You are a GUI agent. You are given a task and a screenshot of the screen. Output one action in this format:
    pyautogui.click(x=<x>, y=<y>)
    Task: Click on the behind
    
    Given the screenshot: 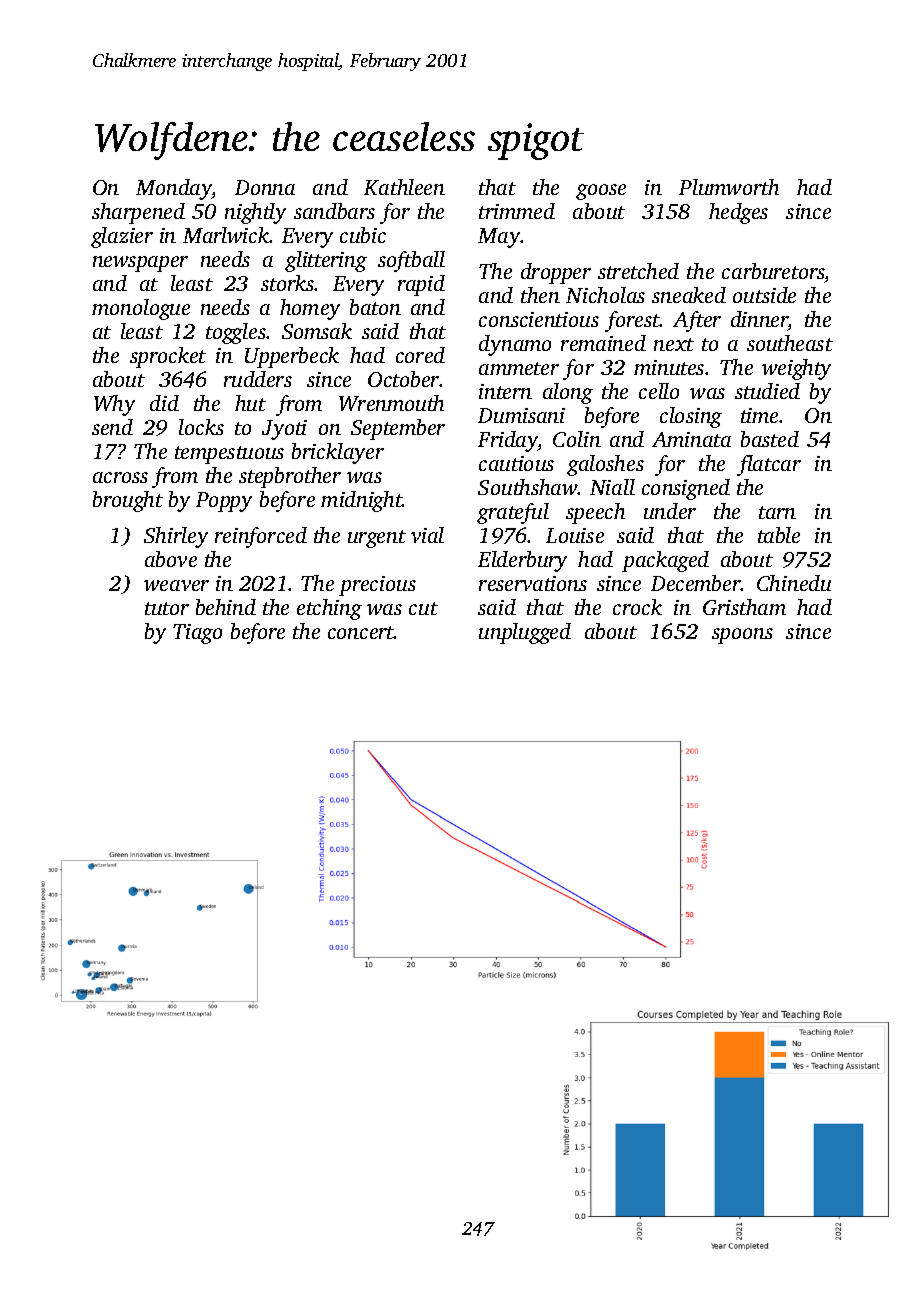 What is the action you would take?
    pyautogui.click(x=226, y=607)
